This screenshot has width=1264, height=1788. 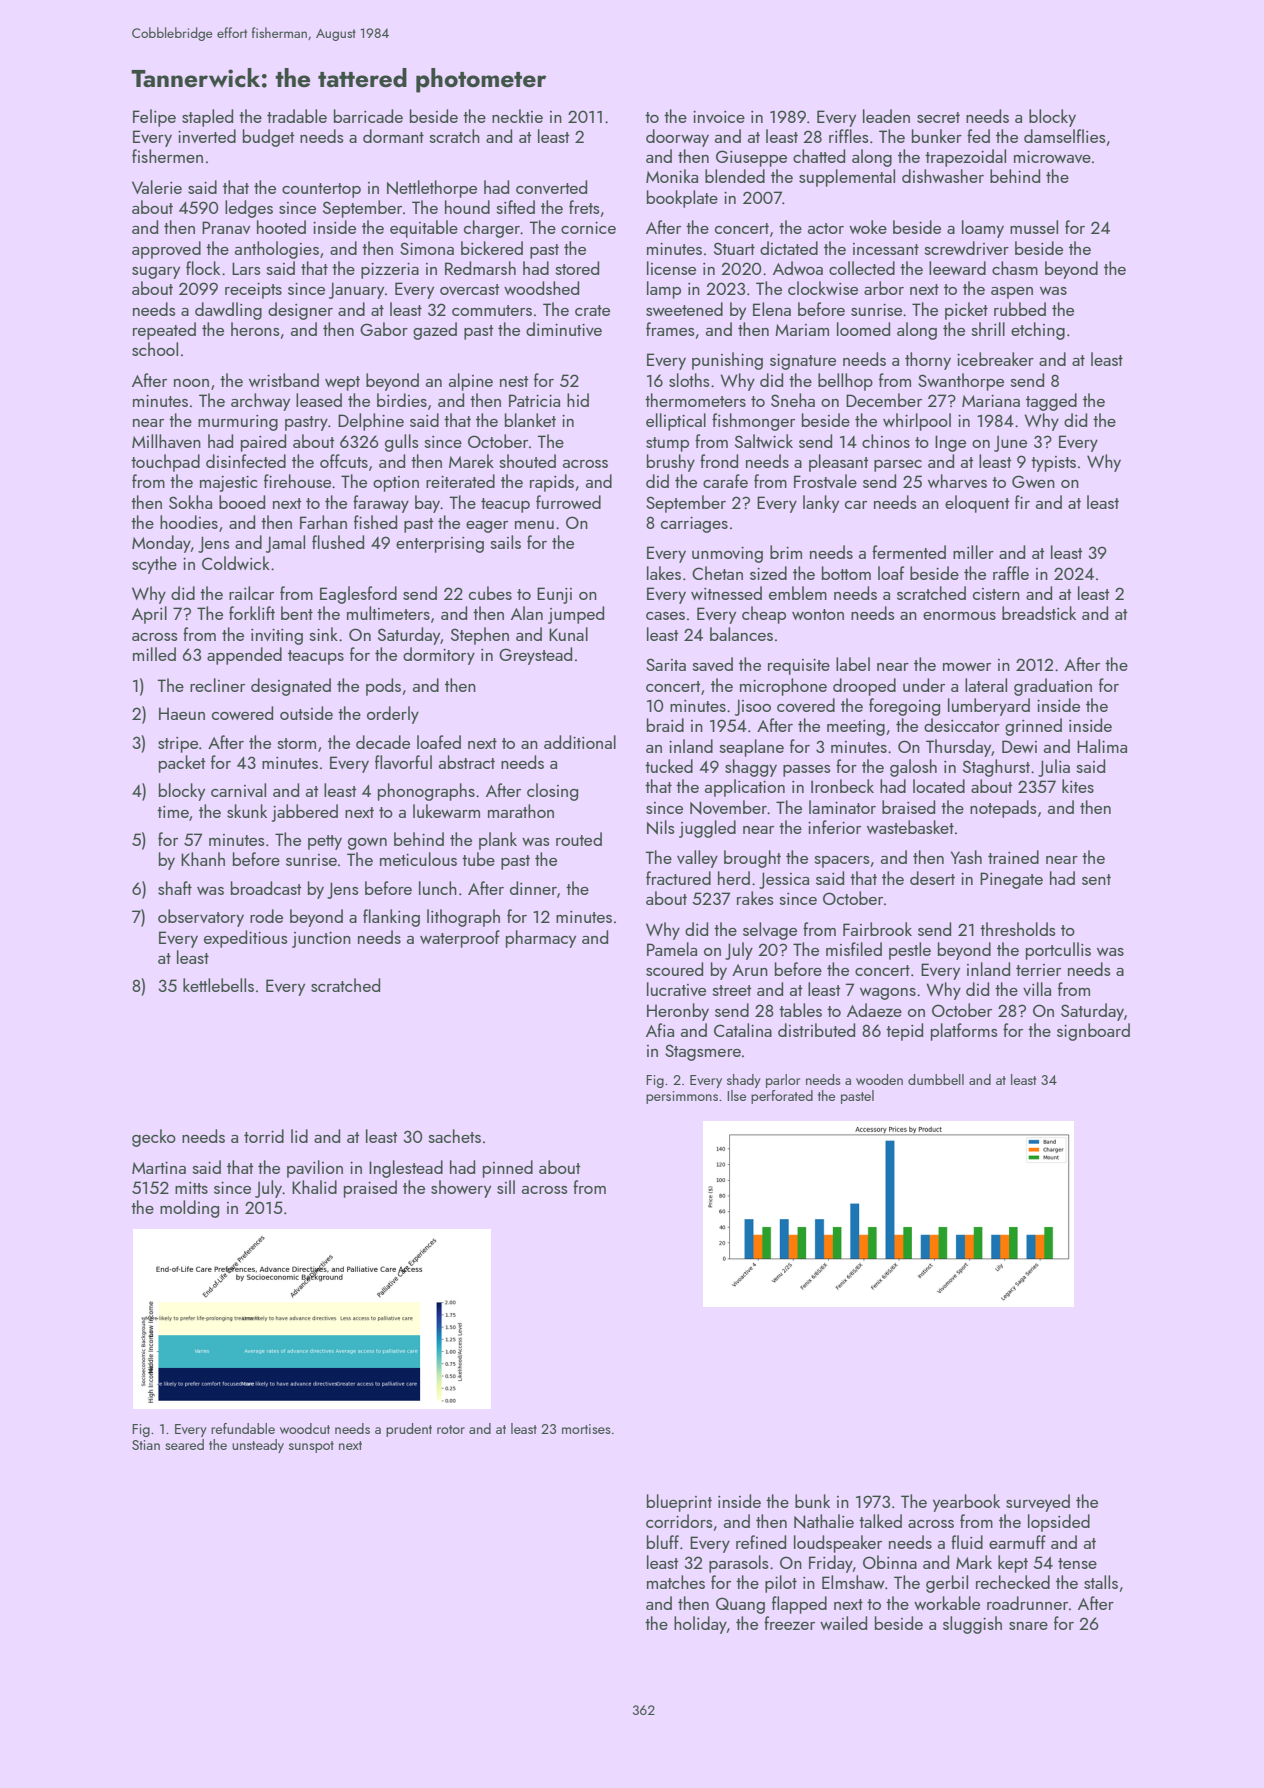 I want to click on unsteady, so click(x=258, y=1446).
